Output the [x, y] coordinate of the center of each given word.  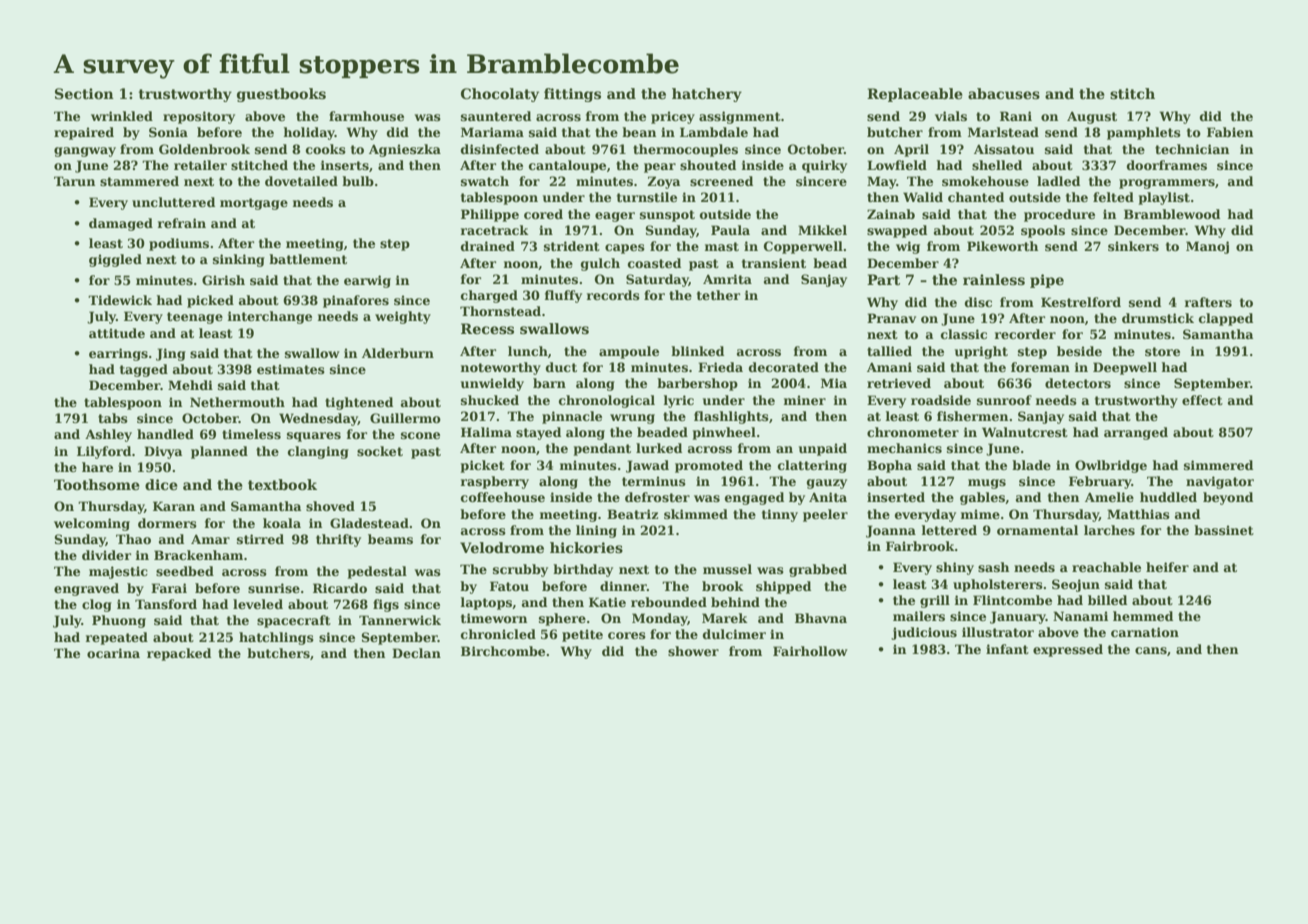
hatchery [707, 95]
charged [489, 296]
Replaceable [915, 95]
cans [1151, 650]
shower [693, 651]
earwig [367, 281]
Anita [828, 497]
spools [1043, 231]
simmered [1218, 465]
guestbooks [281, 95]
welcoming [92, 524]
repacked [179, 654]
